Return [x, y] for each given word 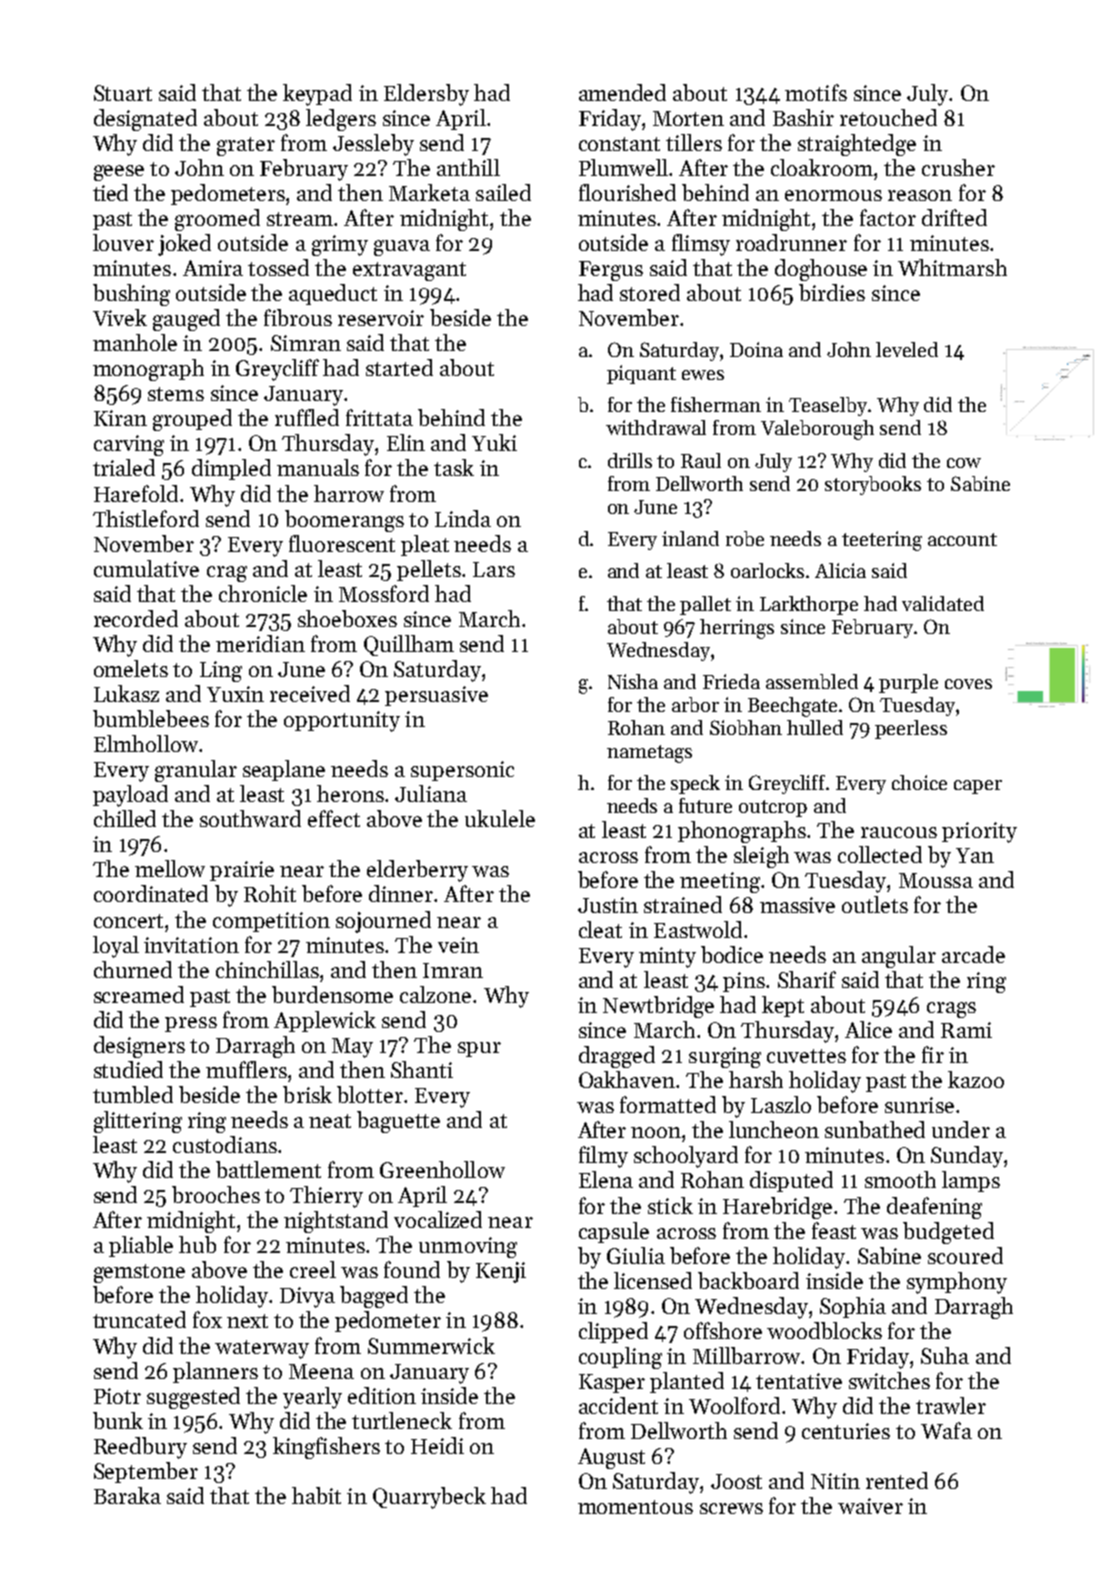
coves [968, 684]
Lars [494, 569]
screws [731, 1508]
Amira [213, 268]
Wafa [946, 1430]
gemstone [139, 1273]
